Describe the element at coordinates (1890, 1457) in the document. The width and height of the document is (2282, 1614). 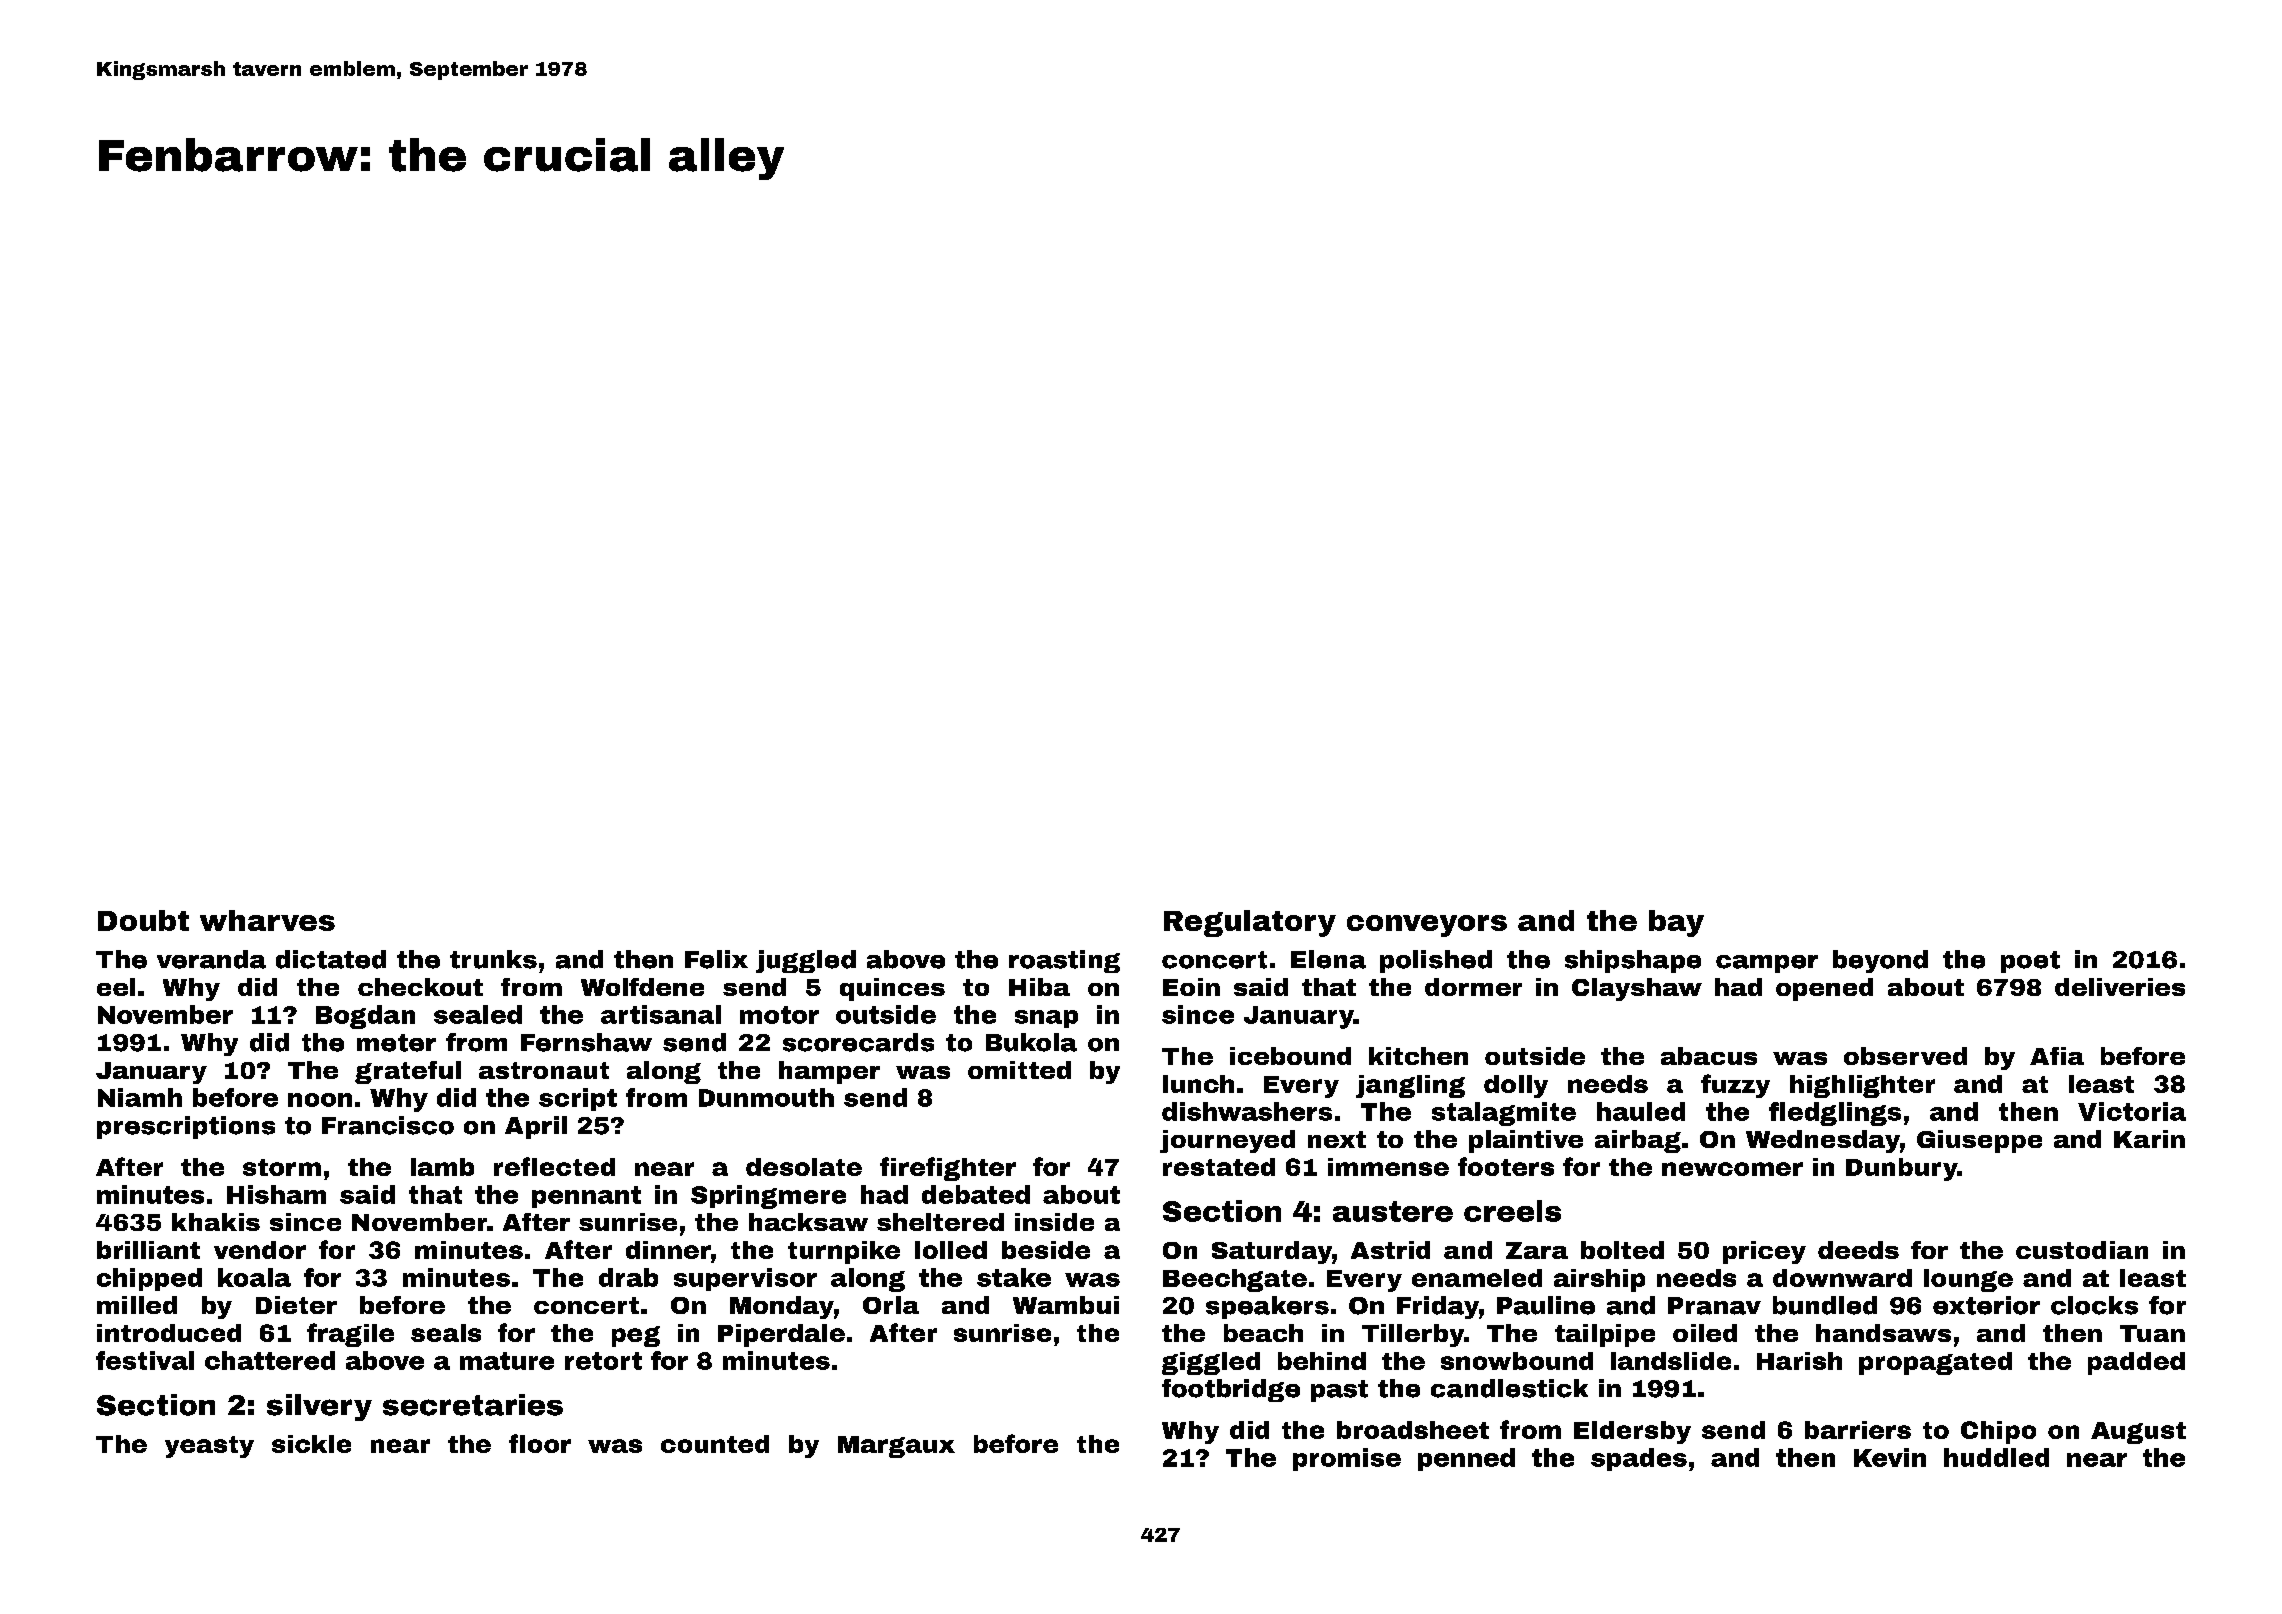
I see `Kevin` at that location.
